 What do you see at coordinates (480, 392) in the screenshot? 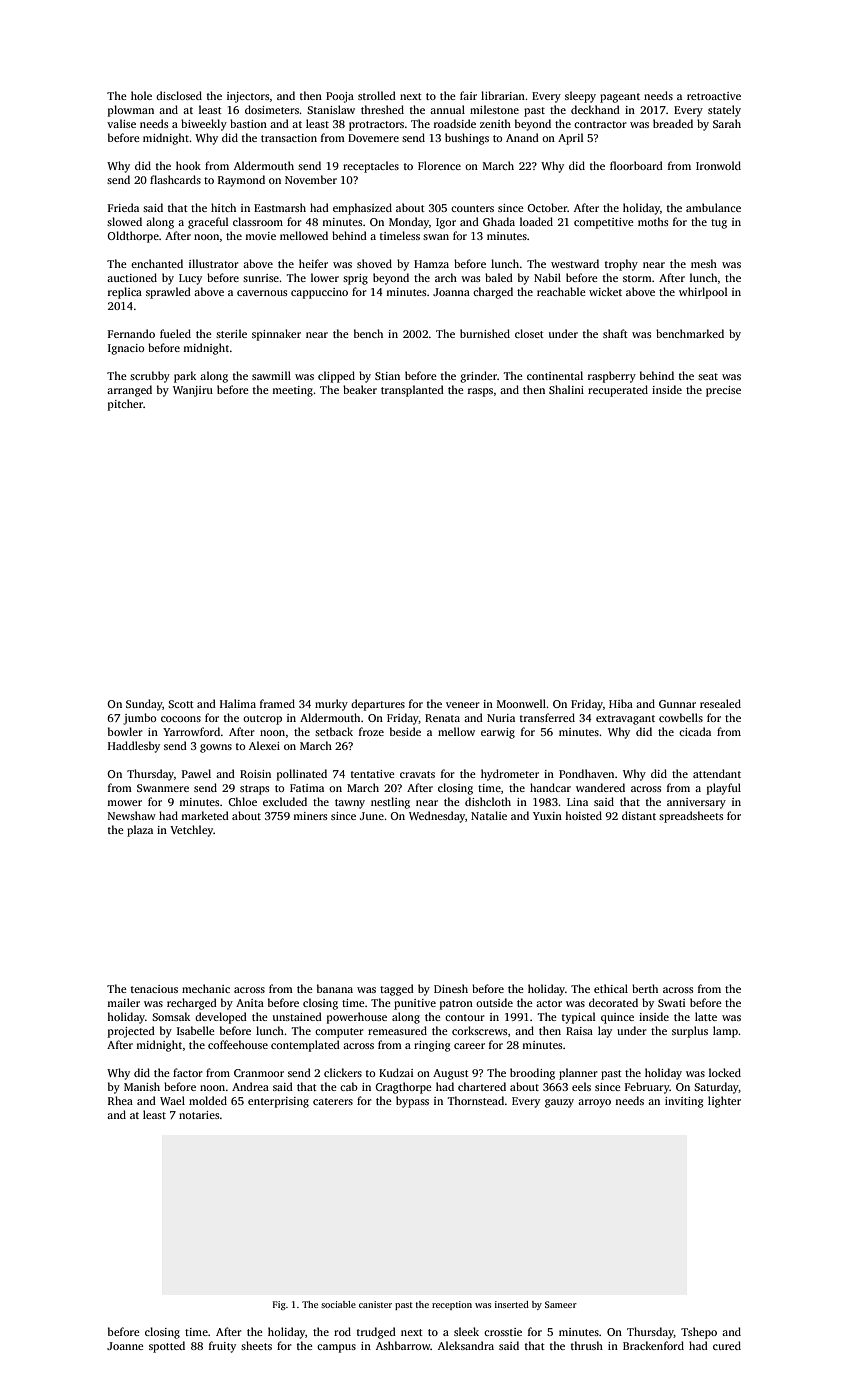
I see `rasps` at bounding box center [480, 392].
